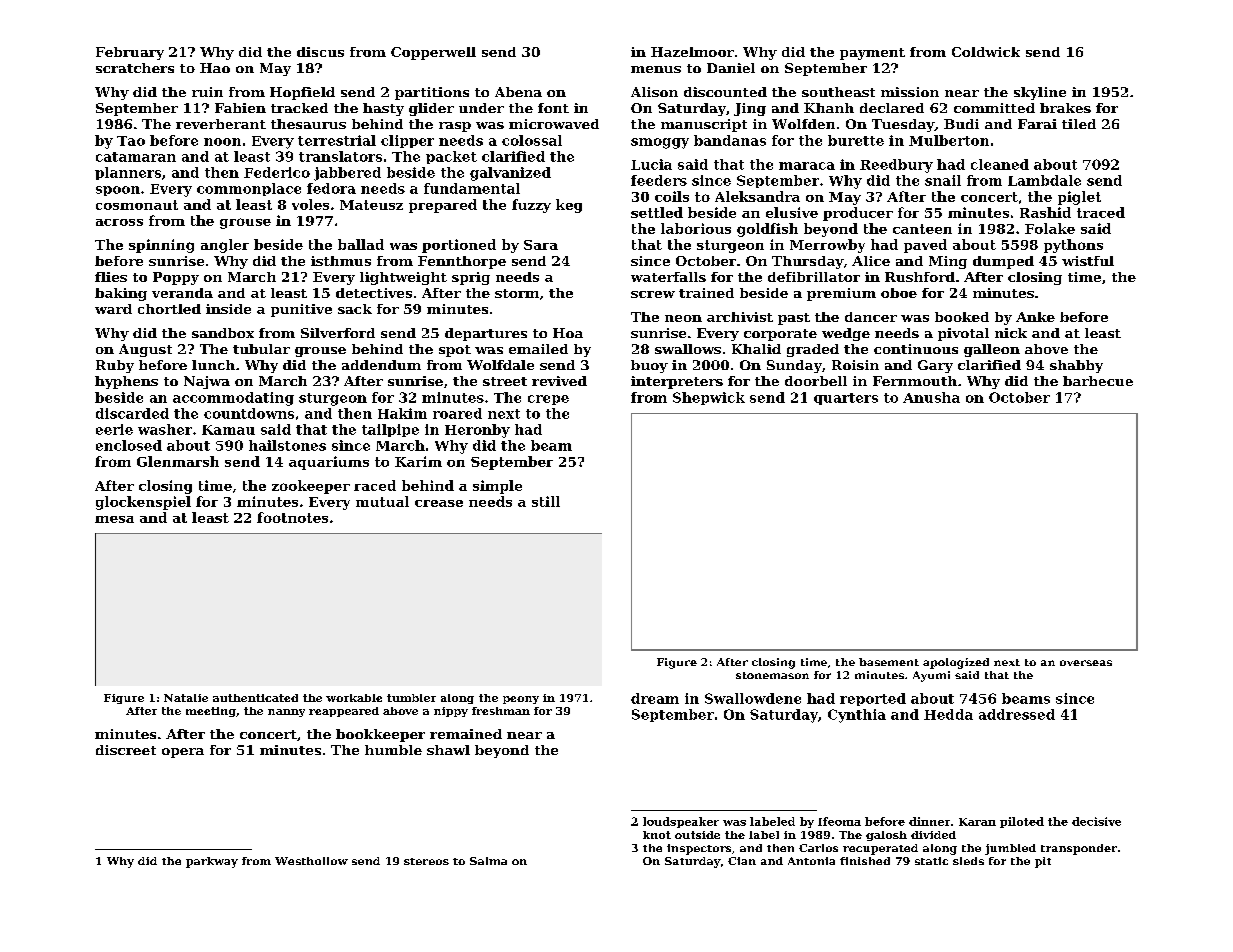  I want to click on parkway, so click(212, 862).
